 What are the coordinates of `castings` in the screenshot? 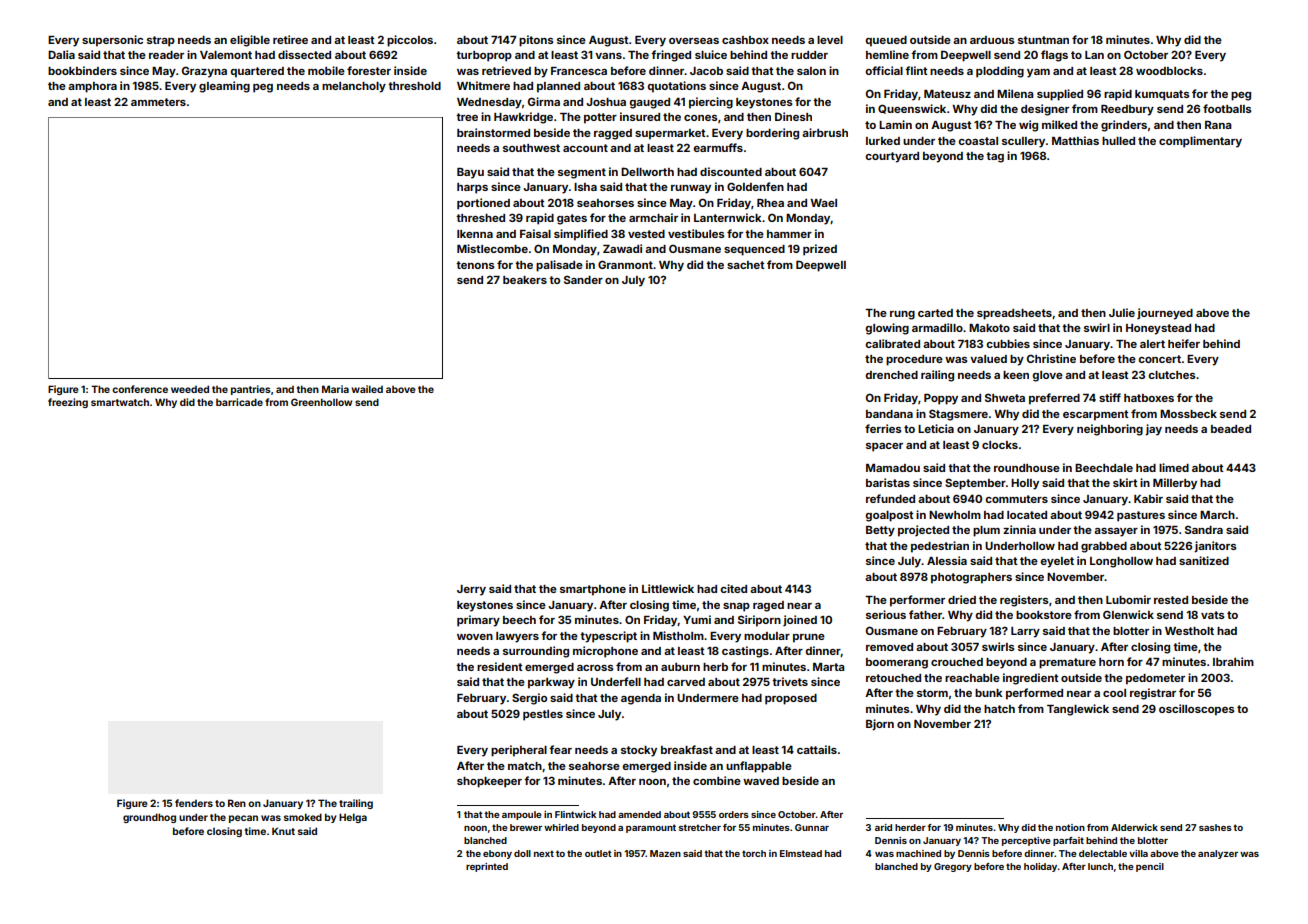 It's located at (745, 652).
